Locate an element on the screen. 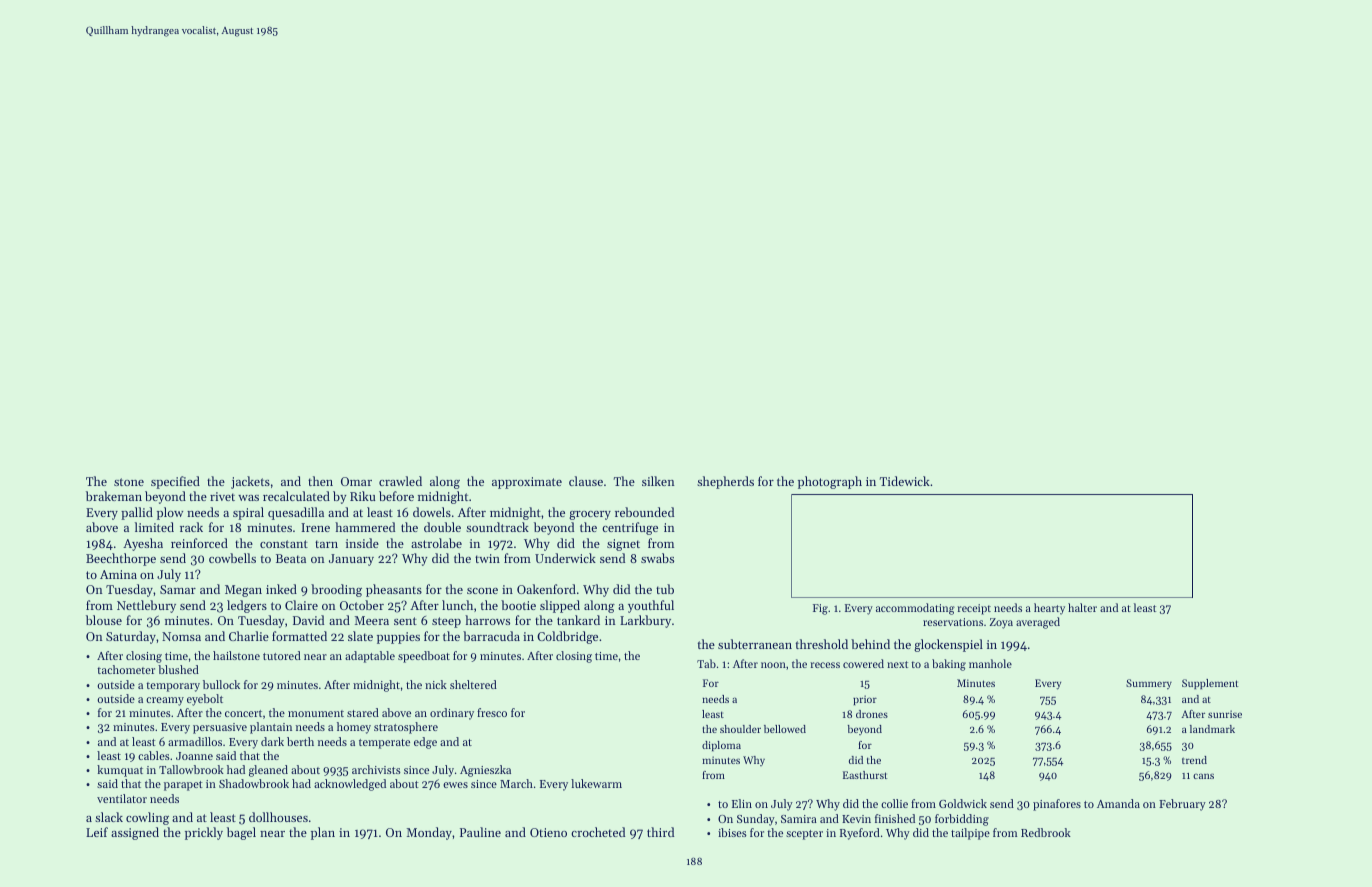  Tidewick is located at coordinates (905, 481).
